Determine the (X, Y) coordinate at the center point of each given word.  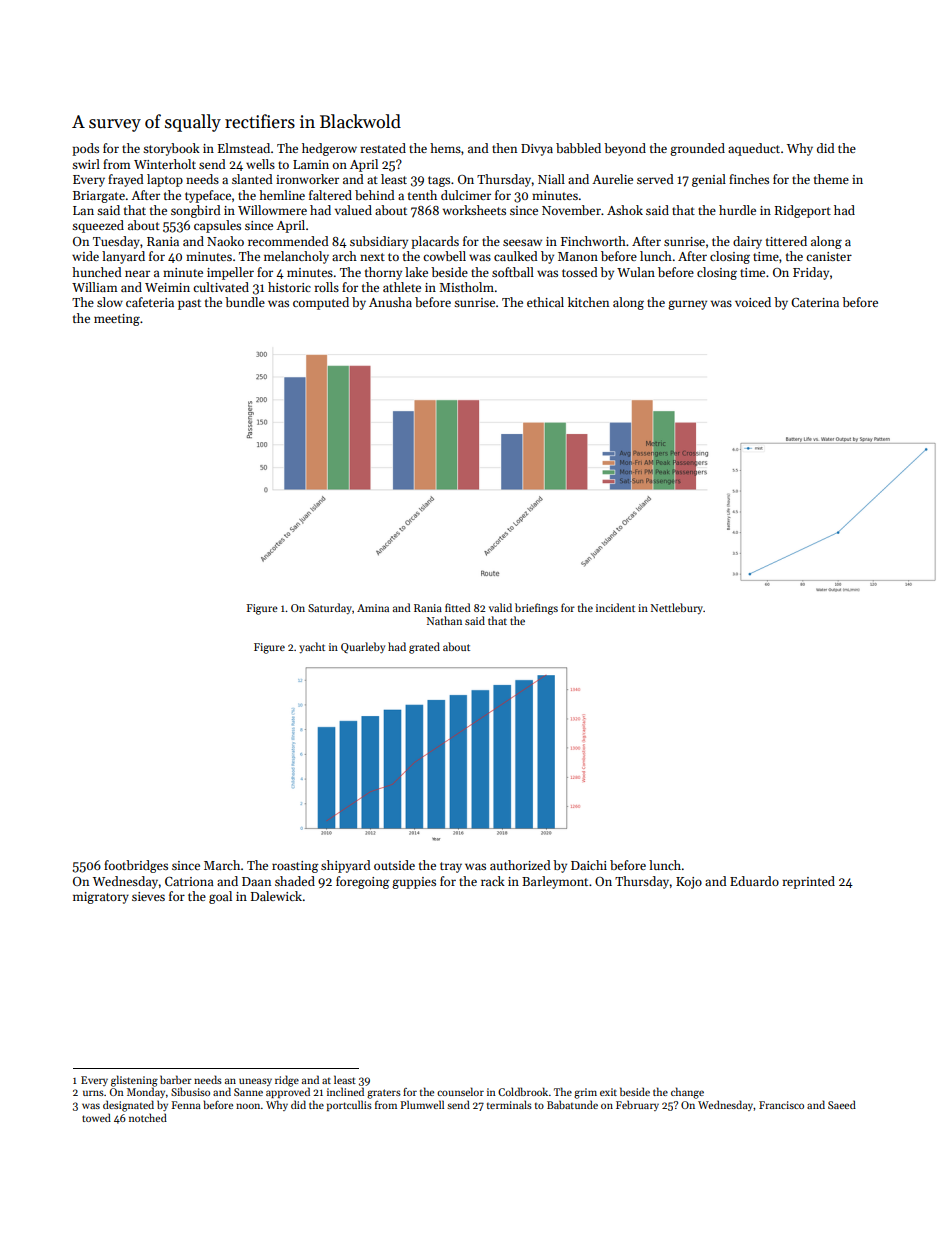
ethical (545, 302)
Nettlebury (677, 609)
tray (451, 867)
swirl (86, 164)
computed (321, 303)
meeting (117, 320)
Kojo (689, 883)
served (655, 179)
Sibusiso (190, 1091)
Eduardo (754, 881)
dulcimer (466, 195)
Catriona (189, 881)
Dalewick (276, 896)
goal (220, 897)
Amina (373, 608)
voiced (753, 302)
